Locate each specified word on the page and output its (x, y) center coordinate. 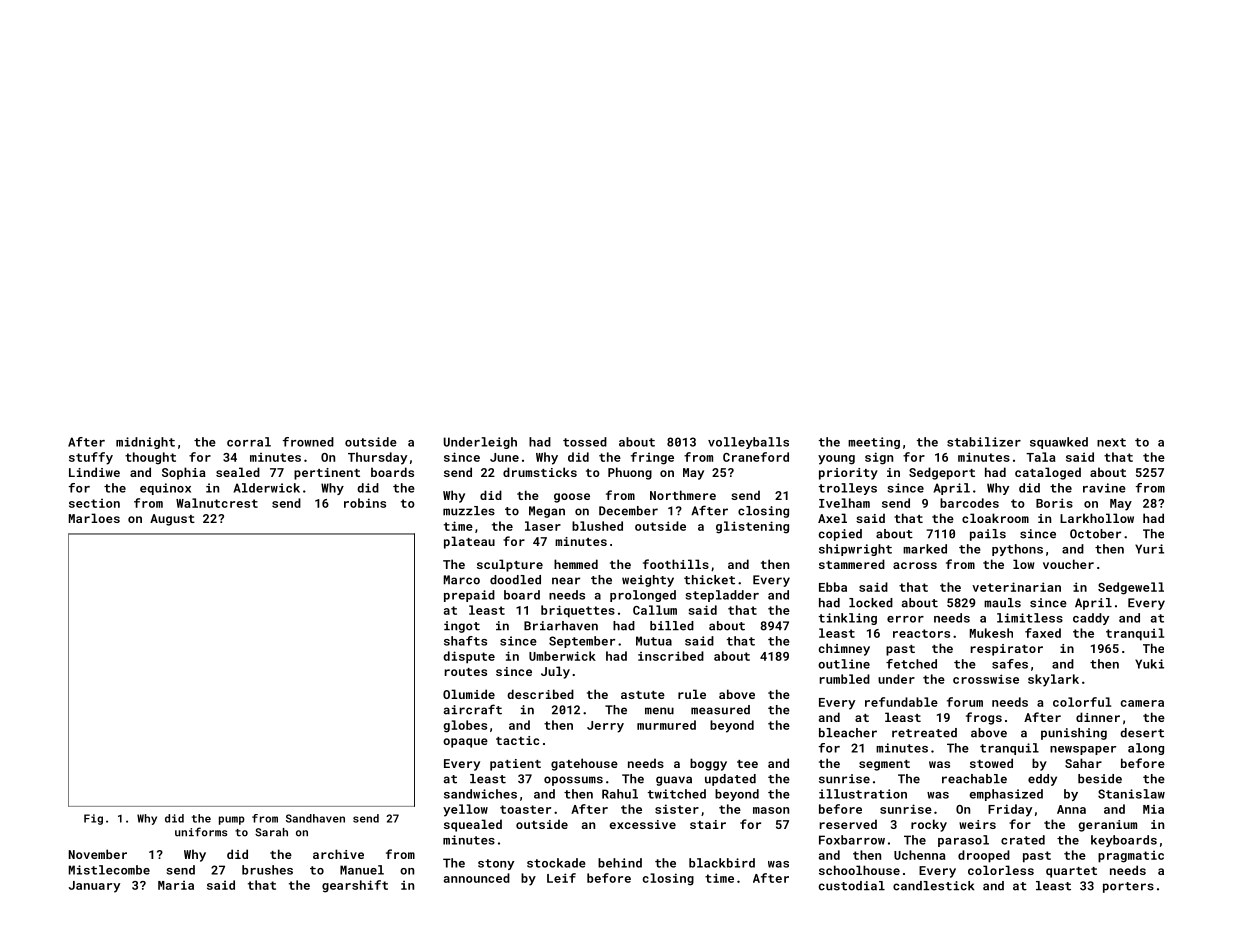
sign (879, 458)
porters (1128, 887)
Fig (93, 819)
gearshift (355, 886)
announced (477, 878)
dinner (1098, 717)
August (172, 520)
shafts (465, 641)
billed (672, 626)
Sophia (184, 473)
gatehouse (584, 764)
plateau (469, 542)
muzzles (469, 511)
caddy (1091, 619)
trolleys (848, 489)
